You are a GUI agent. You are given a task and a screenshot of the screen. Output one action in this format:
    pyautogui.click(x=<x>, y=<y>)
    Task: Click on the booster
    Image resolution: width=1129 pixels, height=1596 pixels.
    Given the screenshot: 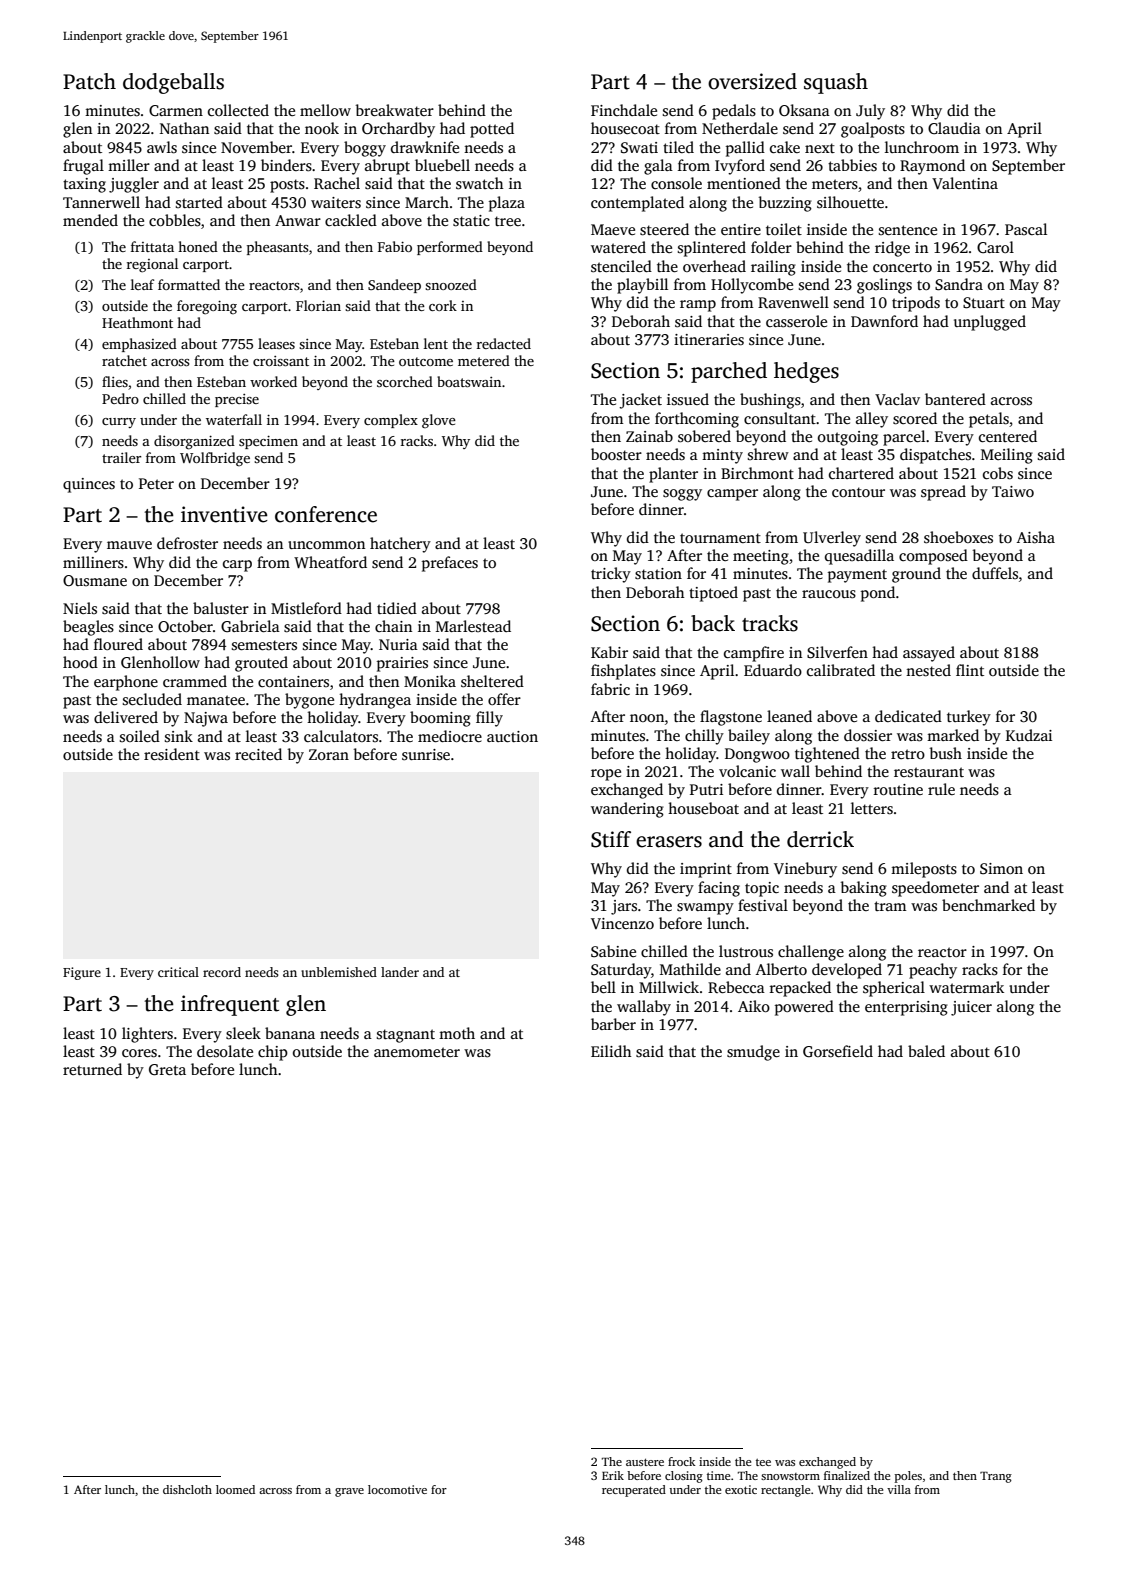 What is the action you would take?
    pyautogui.click(x=616, y=454)
